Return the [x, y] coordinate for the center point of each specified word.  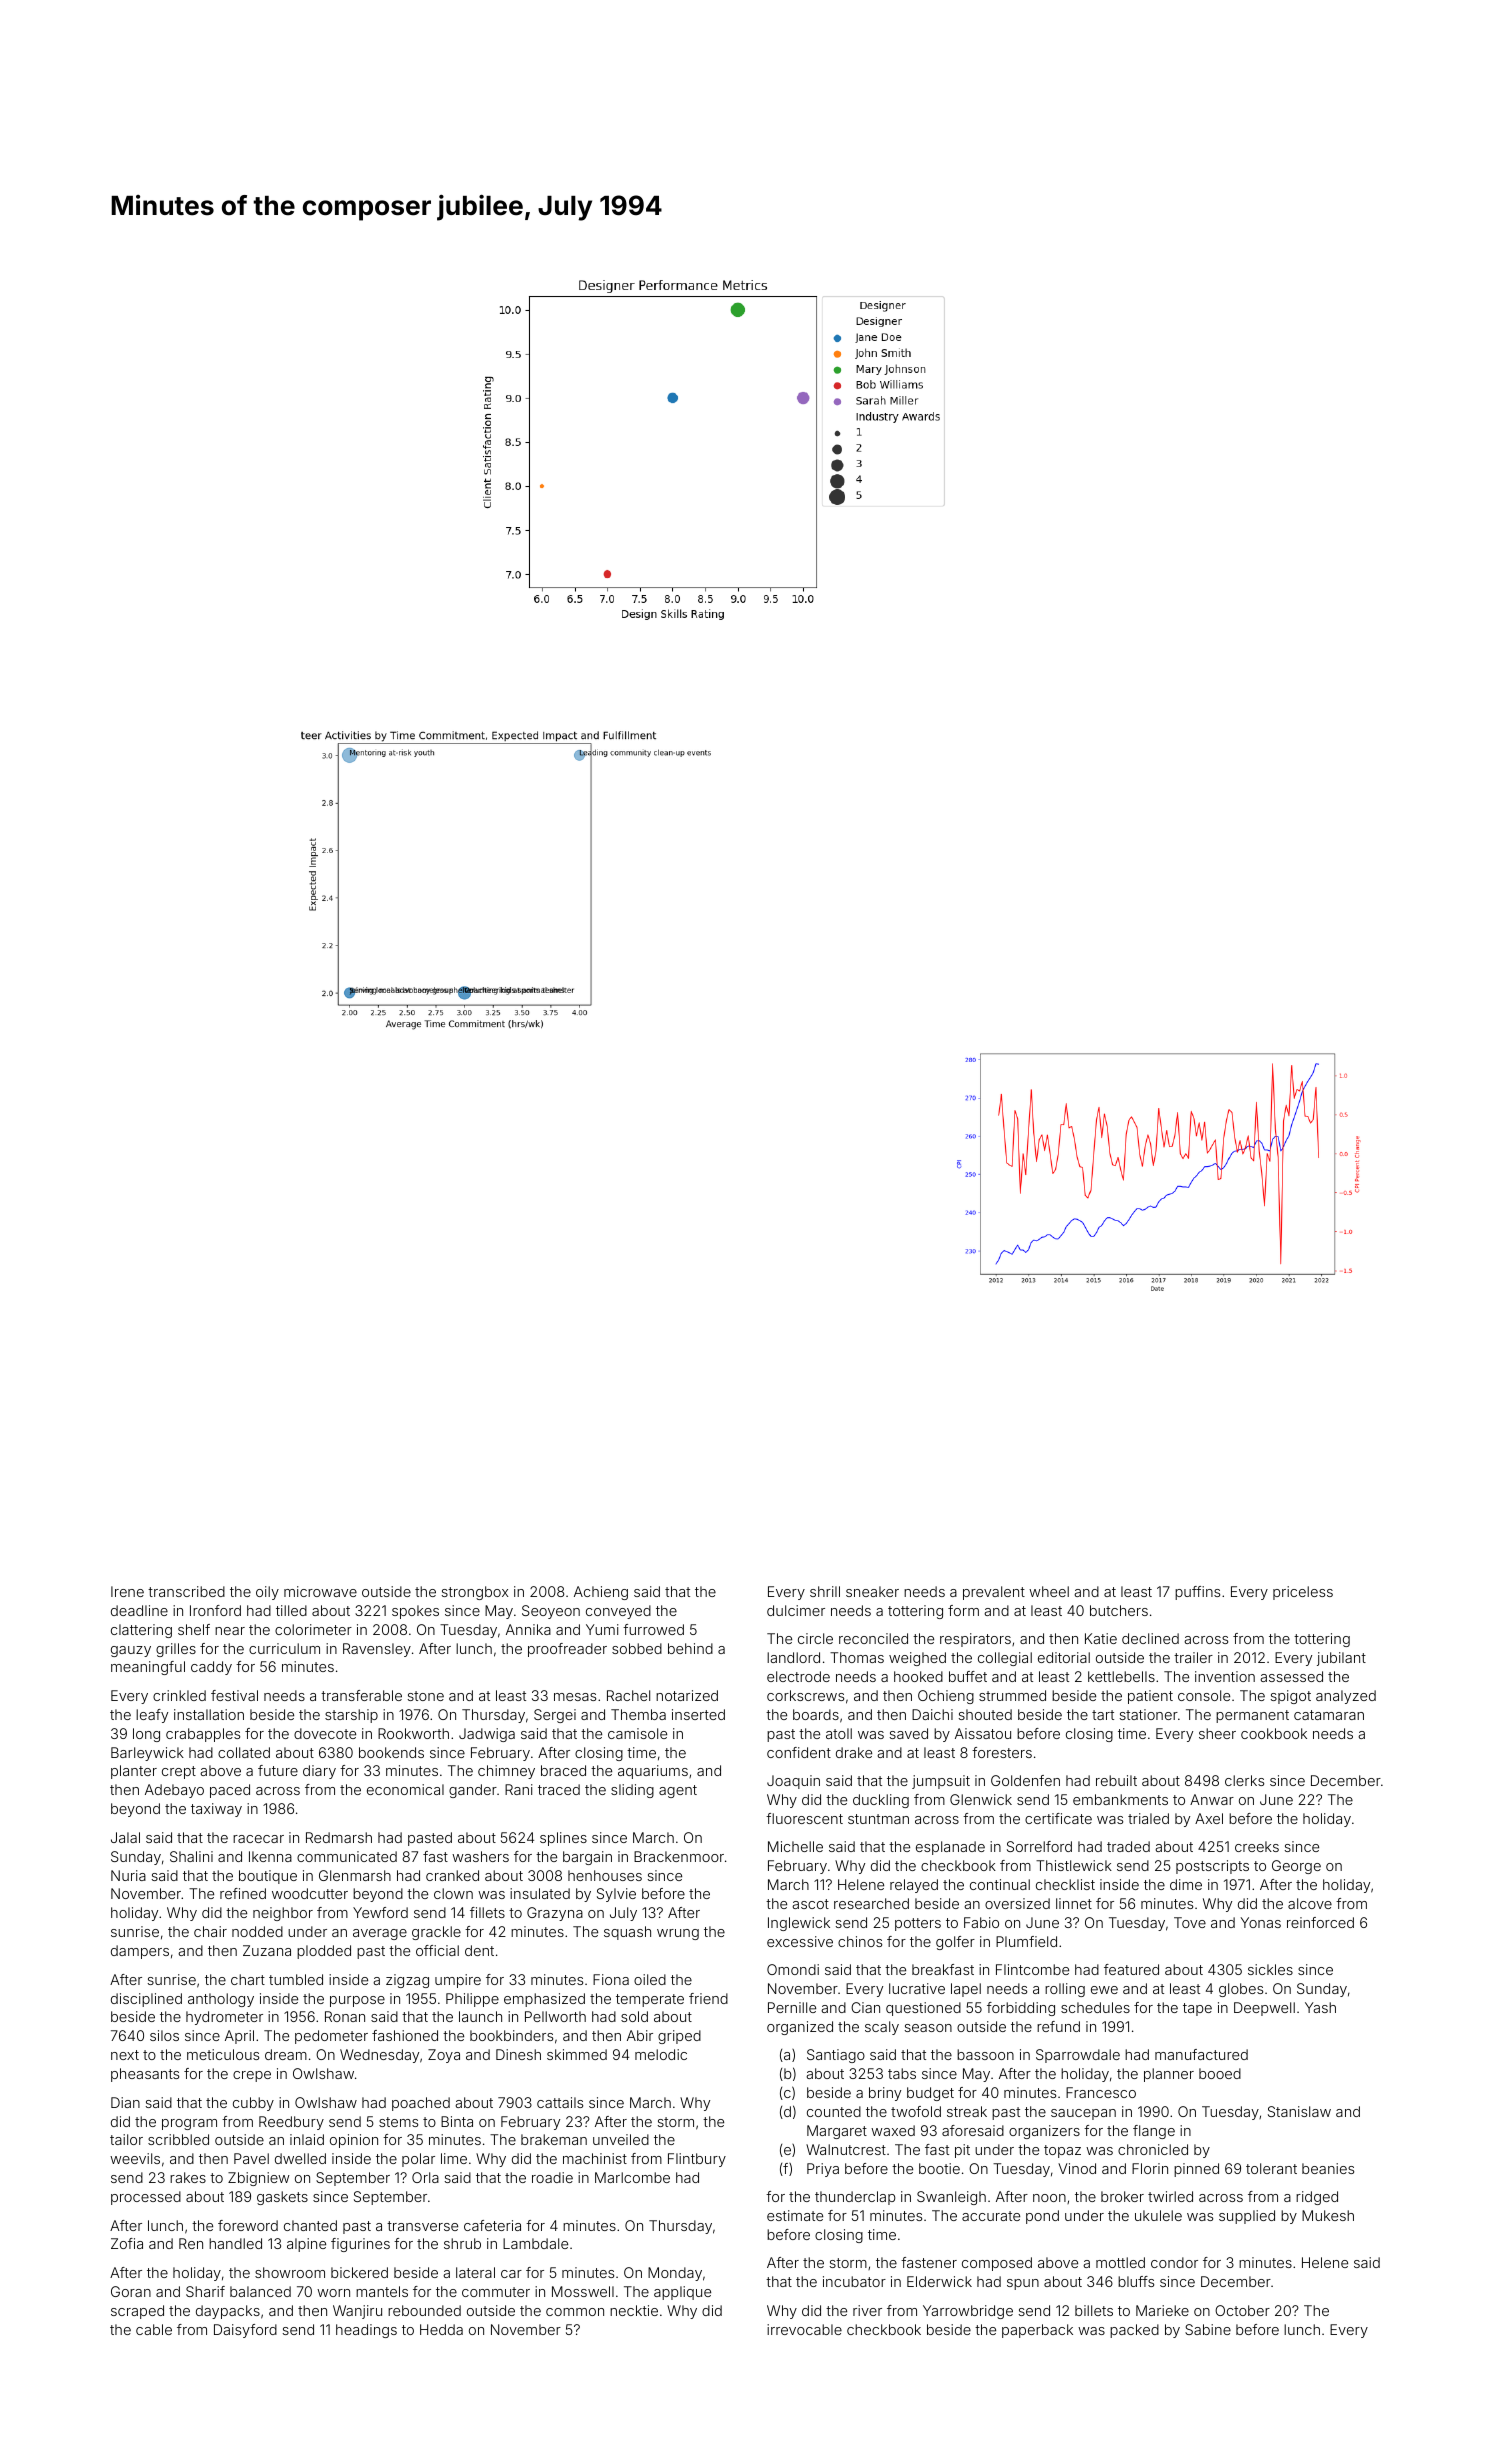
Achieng [601, 1593]
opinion [354, 2141]
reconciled [873, 1638]
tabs [902, 2073]
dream [286, 2054]
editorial [1064, 1657]
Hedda [441, 2329]
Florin [1150, 2168]
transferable [361, 1695]
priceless [1303, 1593]
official [437, 1950]
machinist [595, 2158]
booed [1220, 2073]
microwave [320, 1591]
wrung [678, 1934]
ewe [1104, 1990]
